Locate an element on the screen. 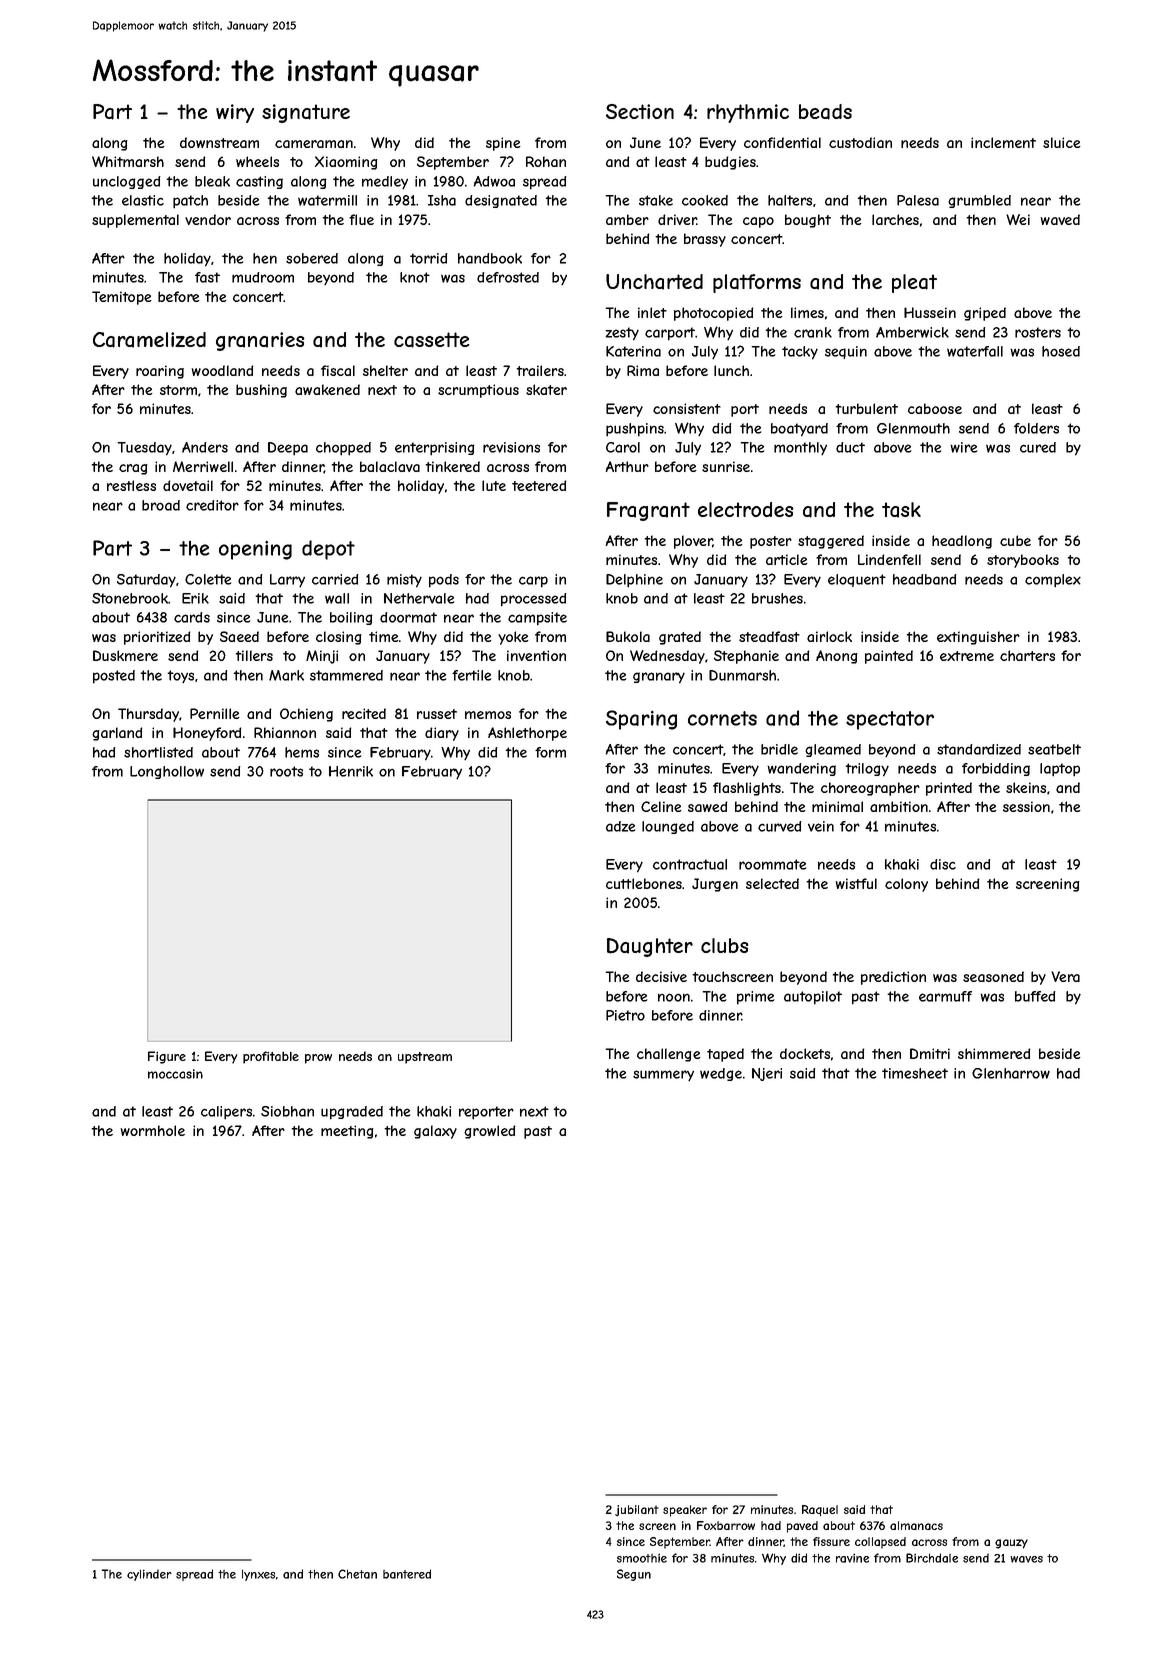  custodian is located at coordinates (860, 142).
